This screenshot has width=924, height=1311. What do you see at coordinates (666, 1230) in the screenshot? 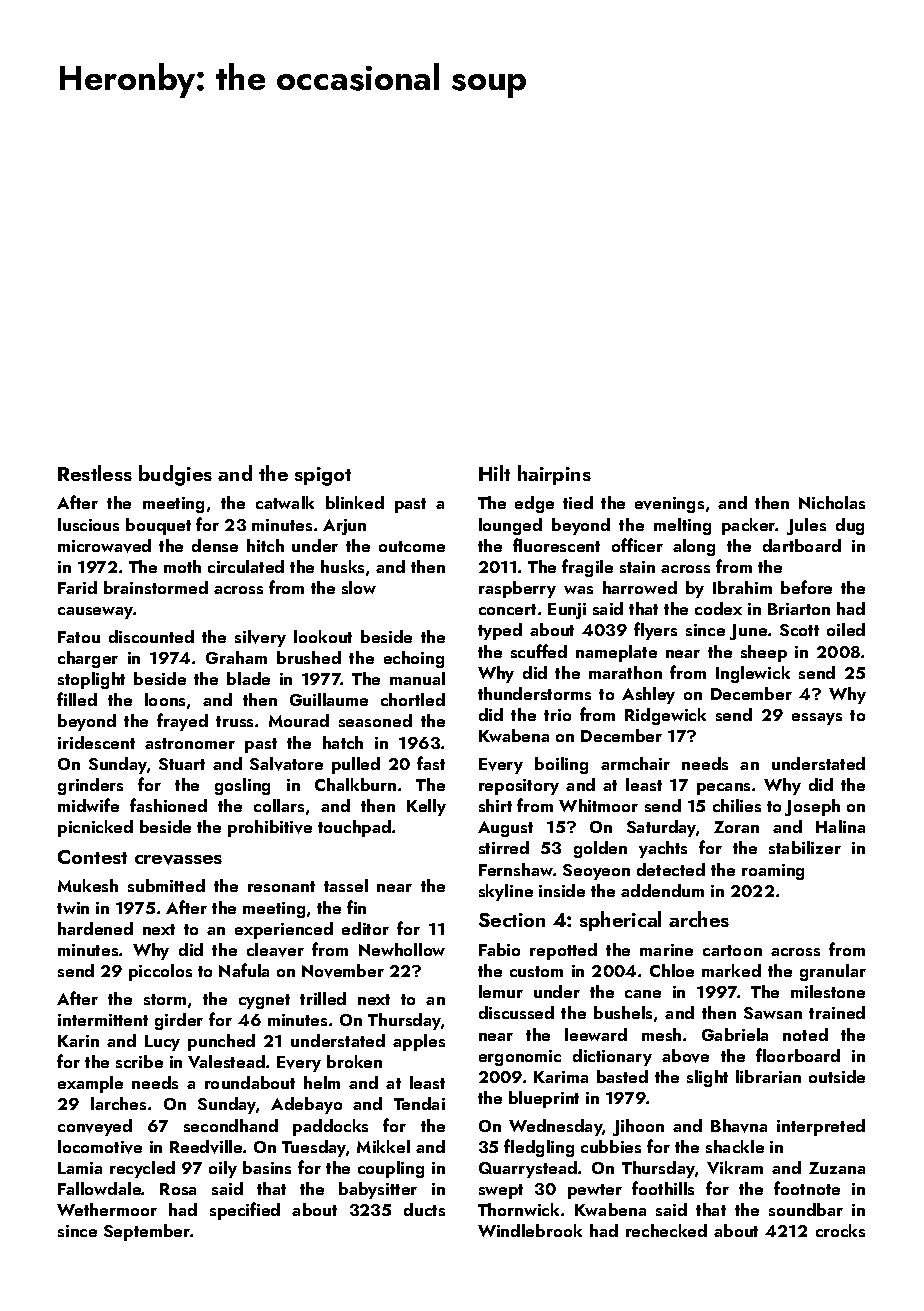
I see `rechecked` at bounding box center [666, 1230].
